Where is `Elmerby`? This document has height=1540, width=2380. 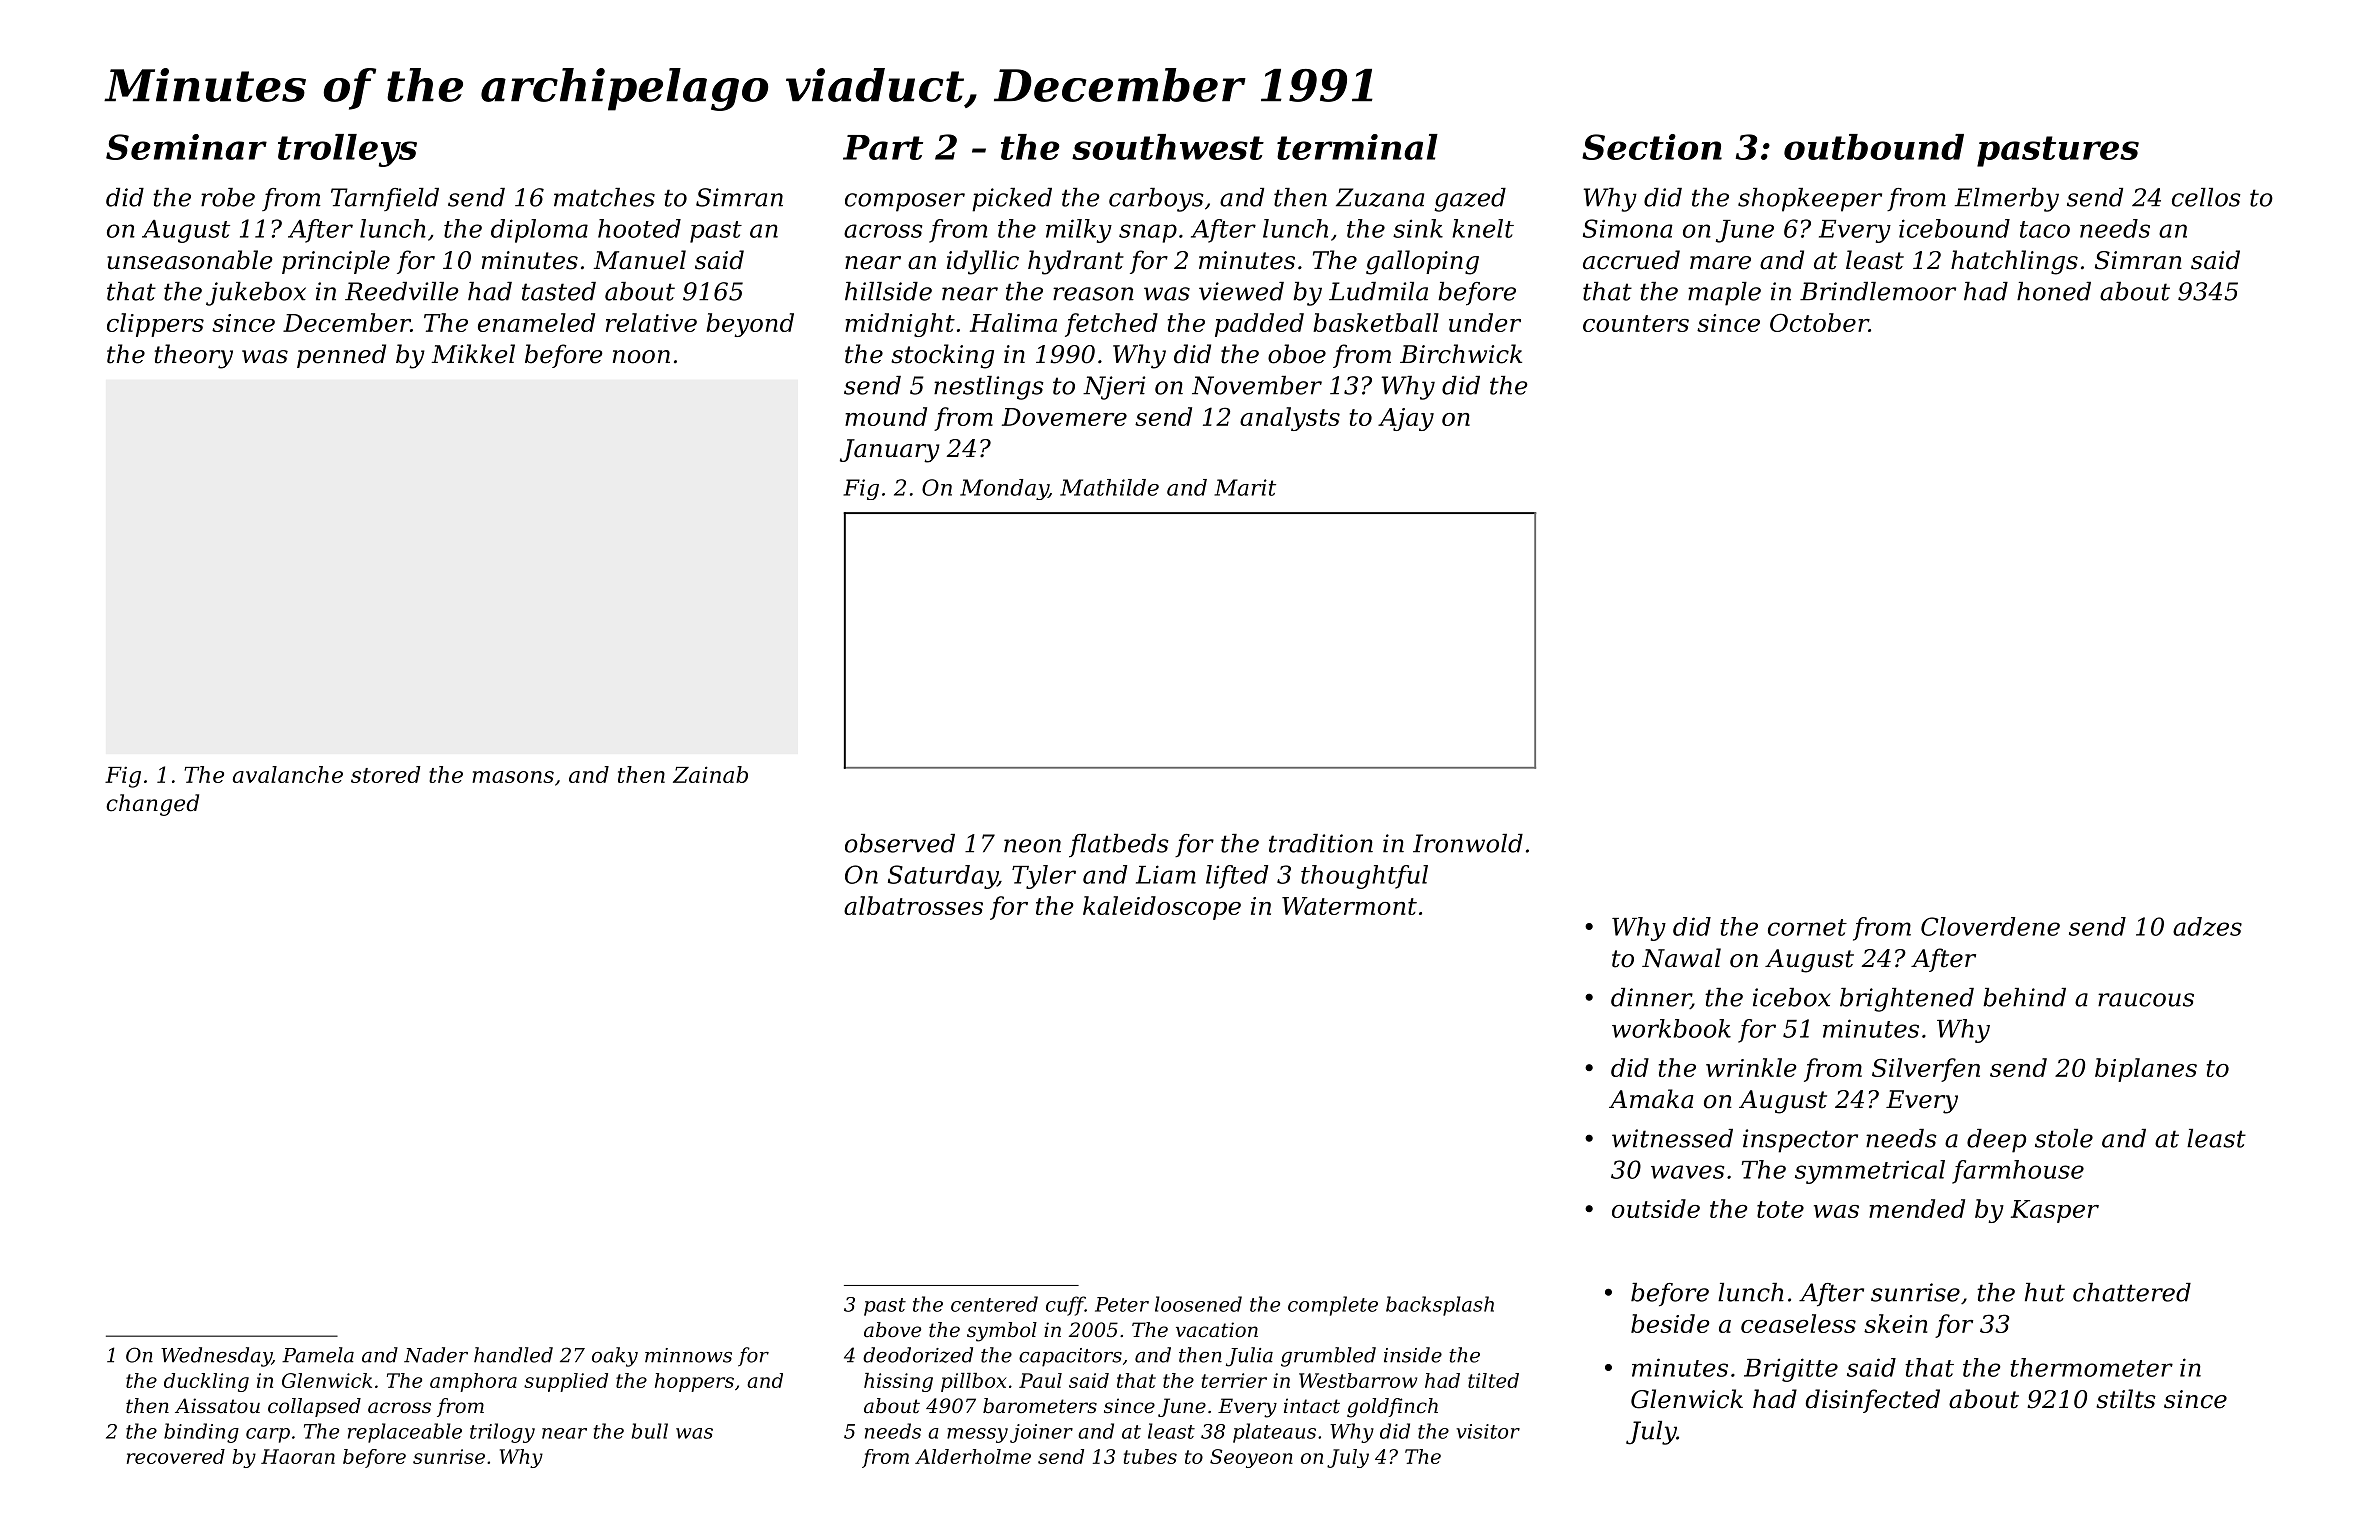 Elmerby is located at coordinates (2007, 200).
